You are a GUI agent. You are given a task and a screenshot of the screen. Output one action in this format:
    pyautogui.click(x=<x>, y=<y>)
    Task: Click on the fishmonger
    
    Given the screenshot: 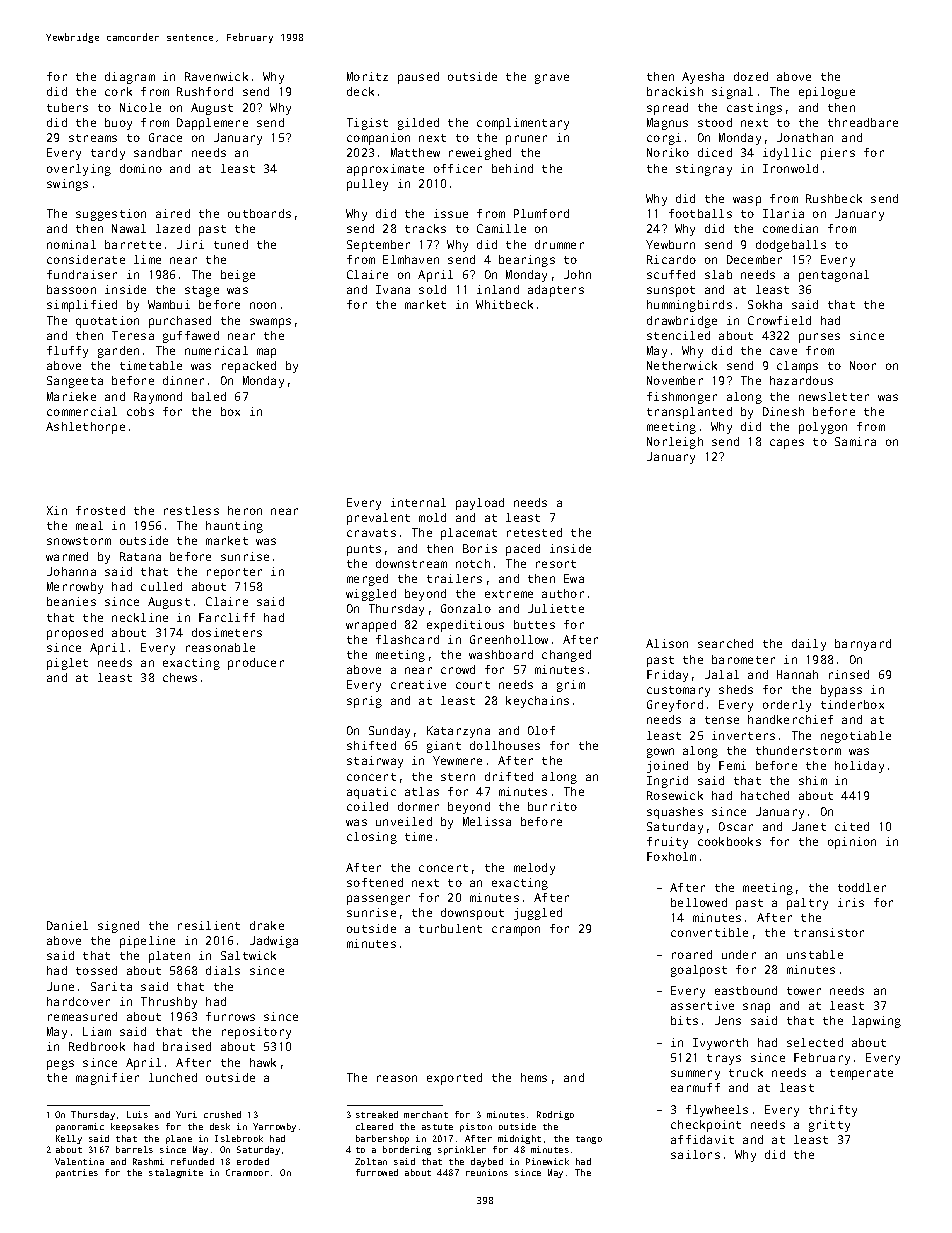 What is the action you would take?
    pyautogui.click(x=682, y=398)
